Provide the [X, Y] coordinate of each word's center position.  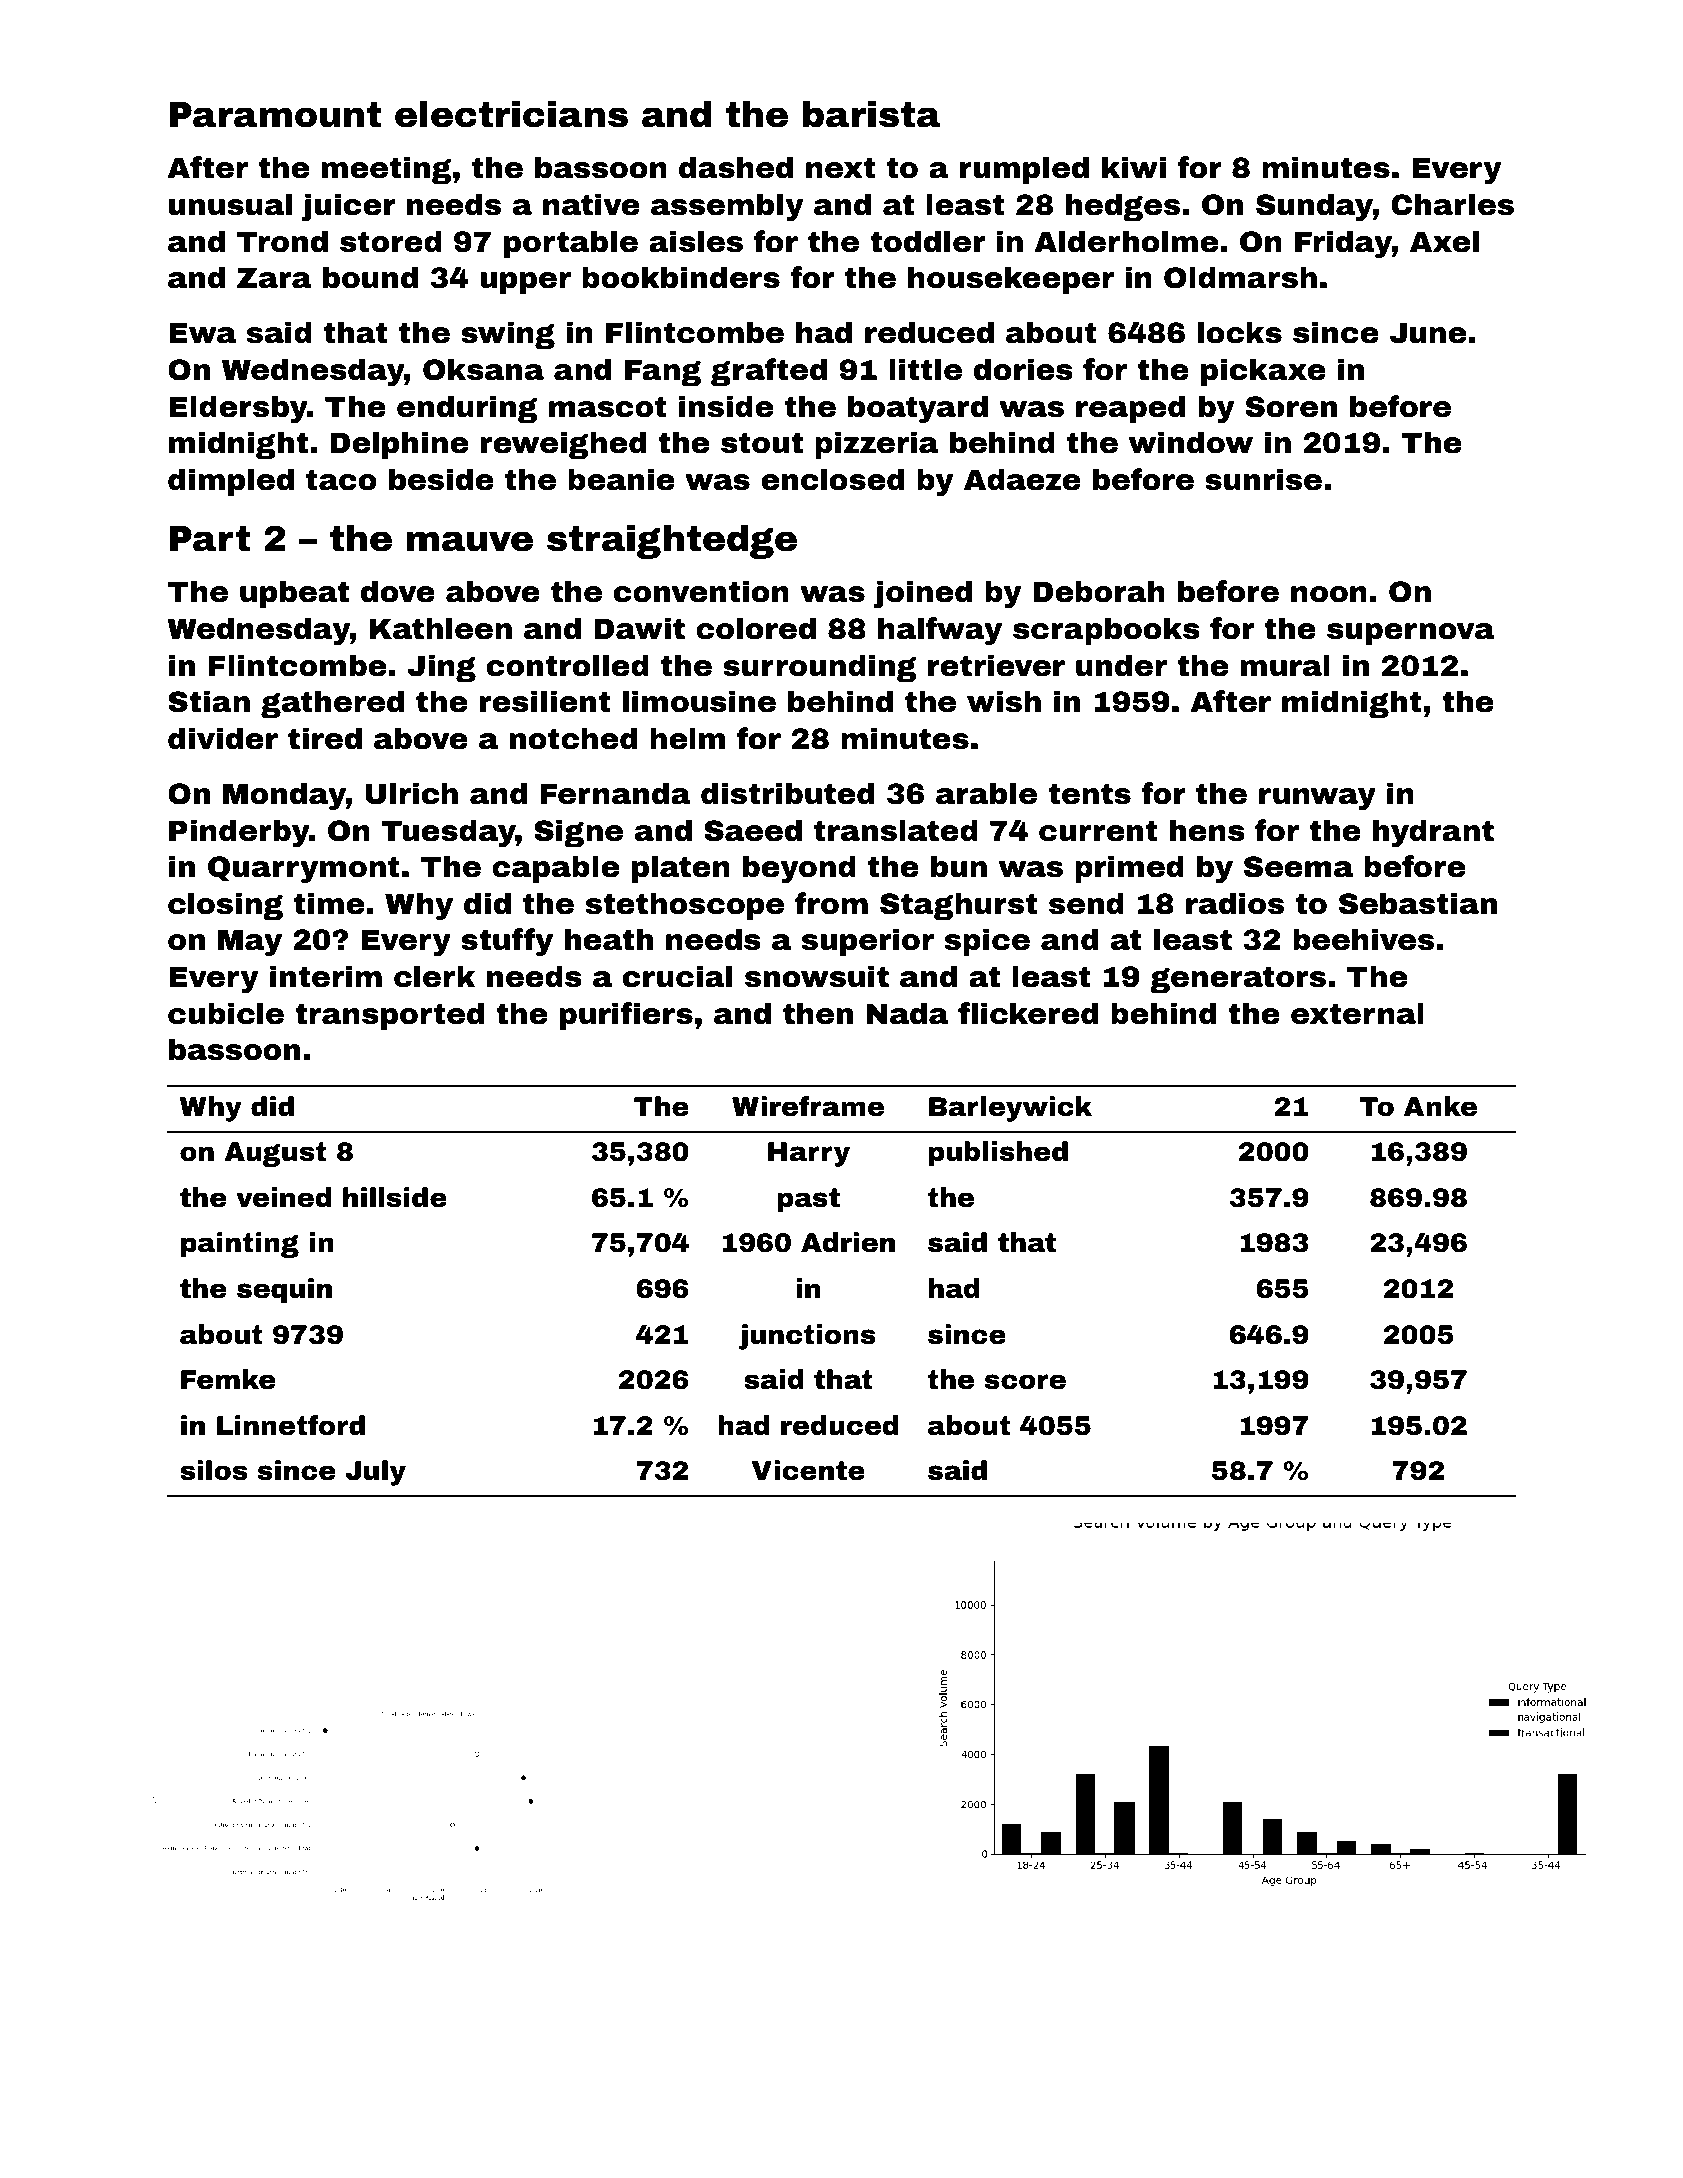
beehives [1363, 939]
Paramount [275, 115]
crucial [677, 976]
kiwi [1134, 167]
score [1025, 1382]
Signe [578, 833]
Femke [228, 1379]
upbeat [294, 594]
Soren [1291, 407]
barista [871, 114]
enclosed [832, 479]
